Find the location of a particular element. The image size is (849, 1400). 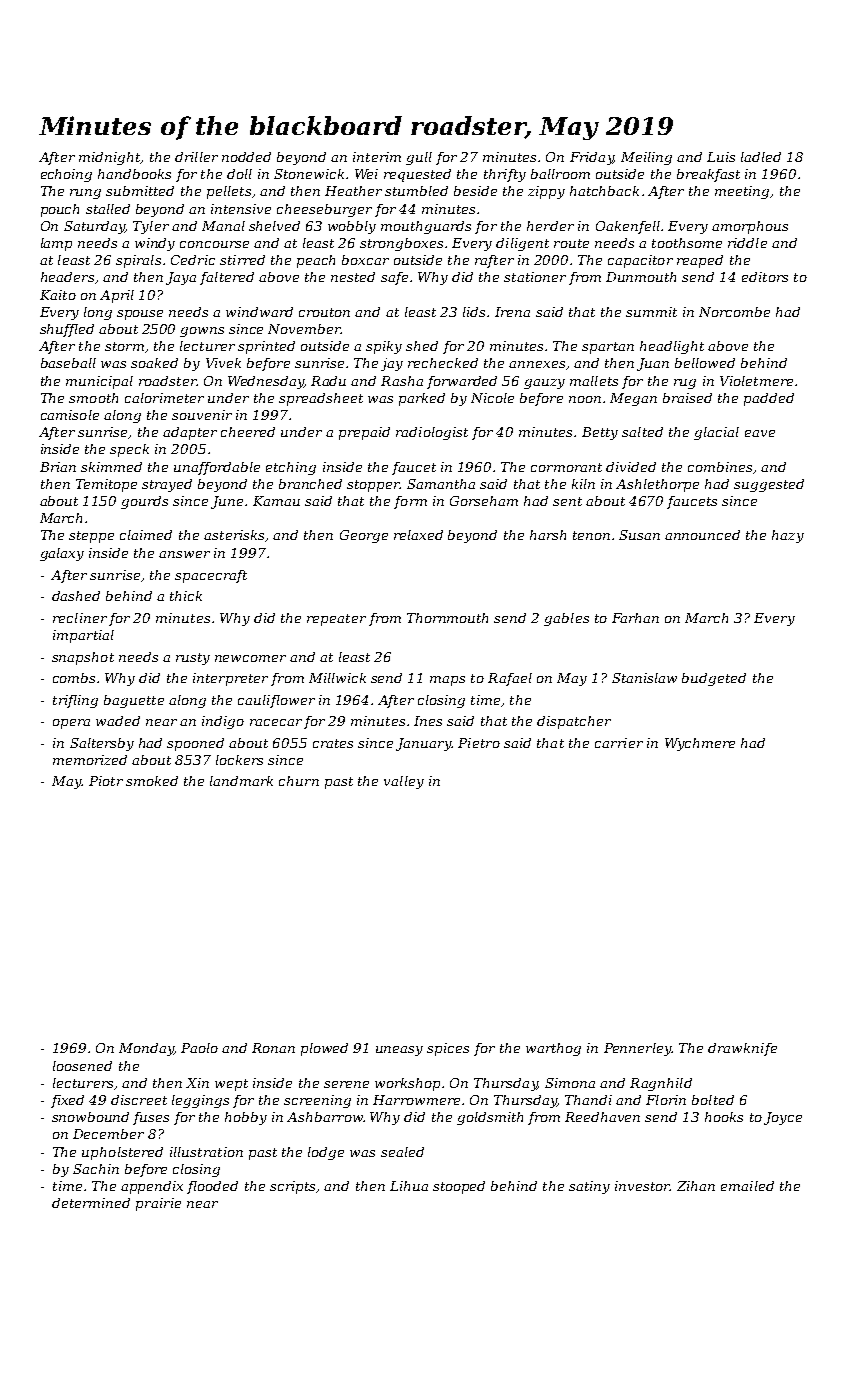

investor is located at coordinates (642, 1186).
